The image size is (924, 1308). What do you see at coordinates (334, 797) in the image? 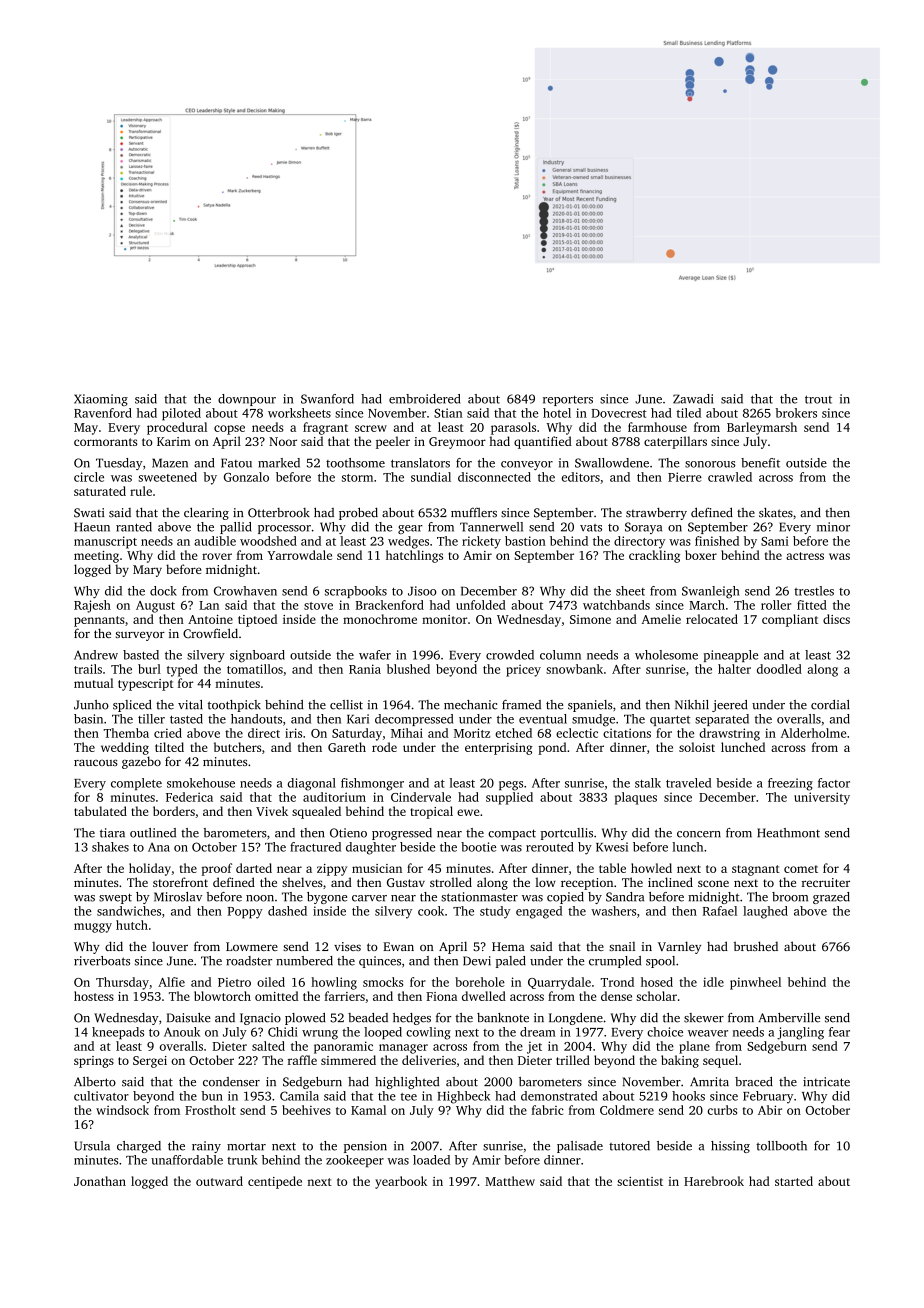
I see `auditorium` at bounding box center [334, 797].
